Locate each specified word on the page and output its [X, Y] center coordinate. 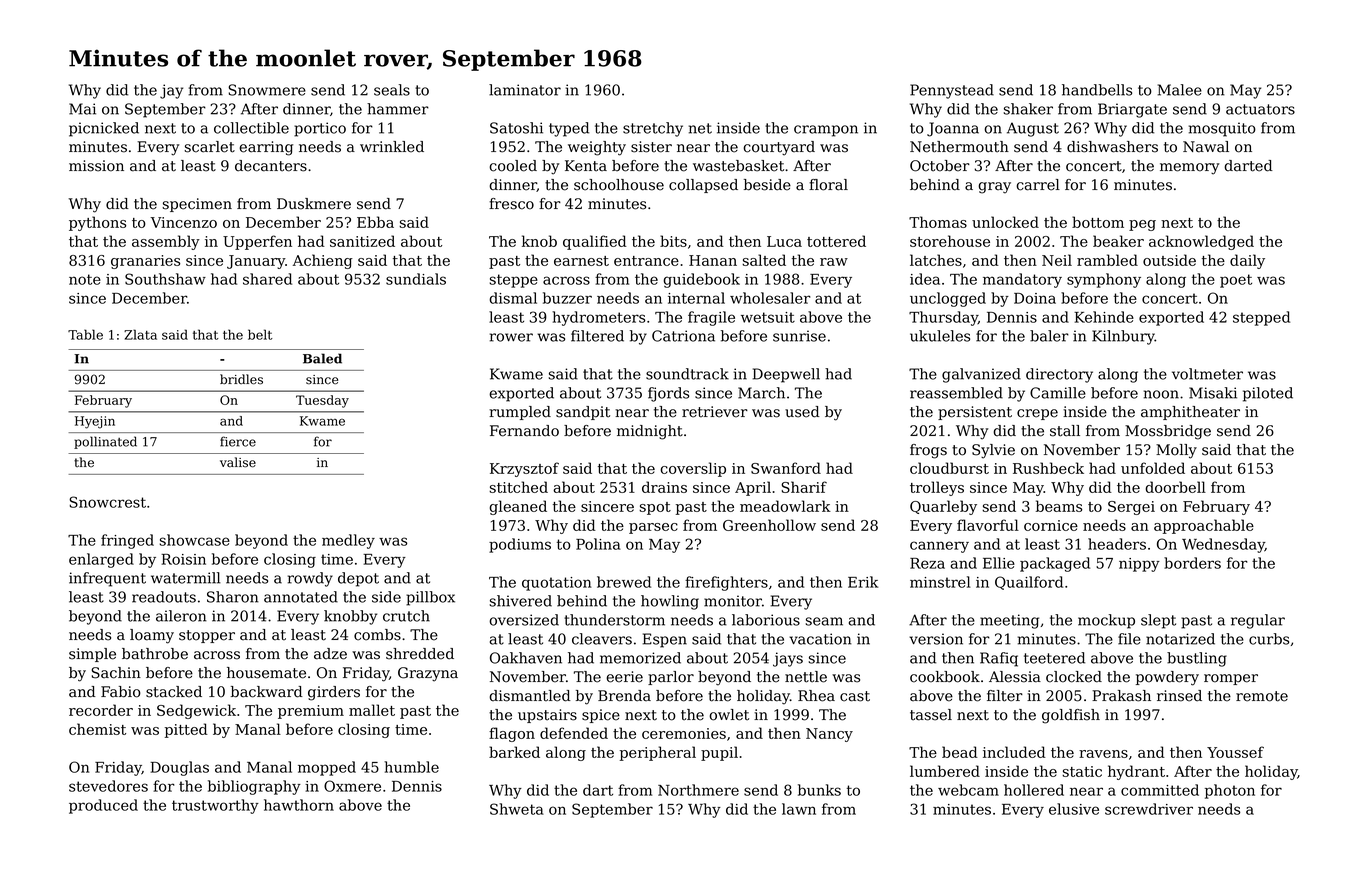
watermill [186, 578]
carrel [1038, 185]
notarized [1180, 639]
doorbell [1176, 487]
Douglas [179, 768]
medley [348, 541]
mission [96, 166]
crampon [826, 131]
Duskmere [314, 204]
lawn [799, 809]
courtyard [779, 148]
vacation [820, 639]
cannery [939, 547]
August [1033, 129]
